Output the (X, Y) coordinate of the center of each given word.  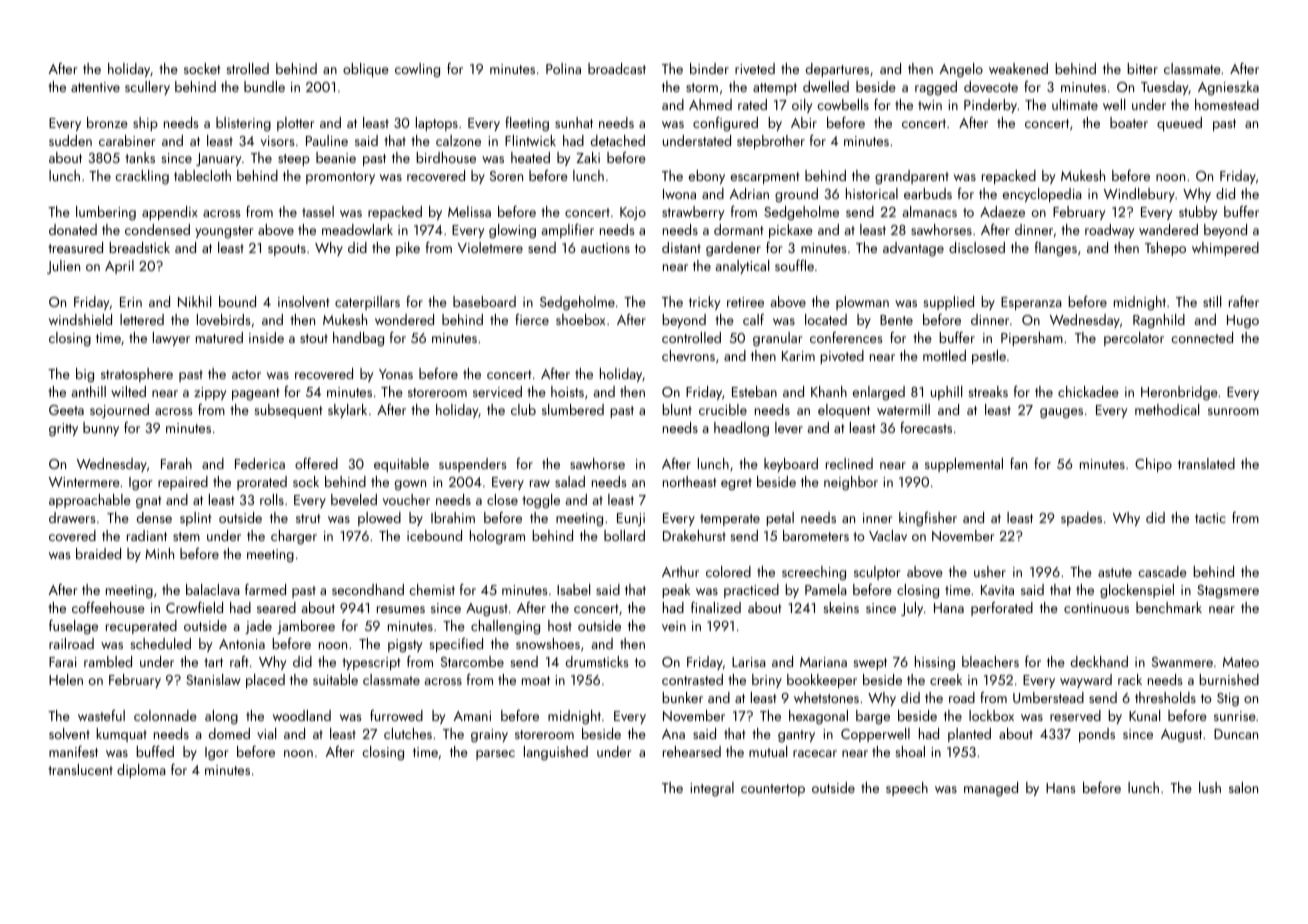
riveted (755, 68)
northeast (689, 481)
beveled (354, 499)
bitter (1142, 68)
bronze (107, 122)
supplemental (964, 465)
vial (266, 733)
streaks (988, 391)
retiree (745, 302)
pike (408, 249)
